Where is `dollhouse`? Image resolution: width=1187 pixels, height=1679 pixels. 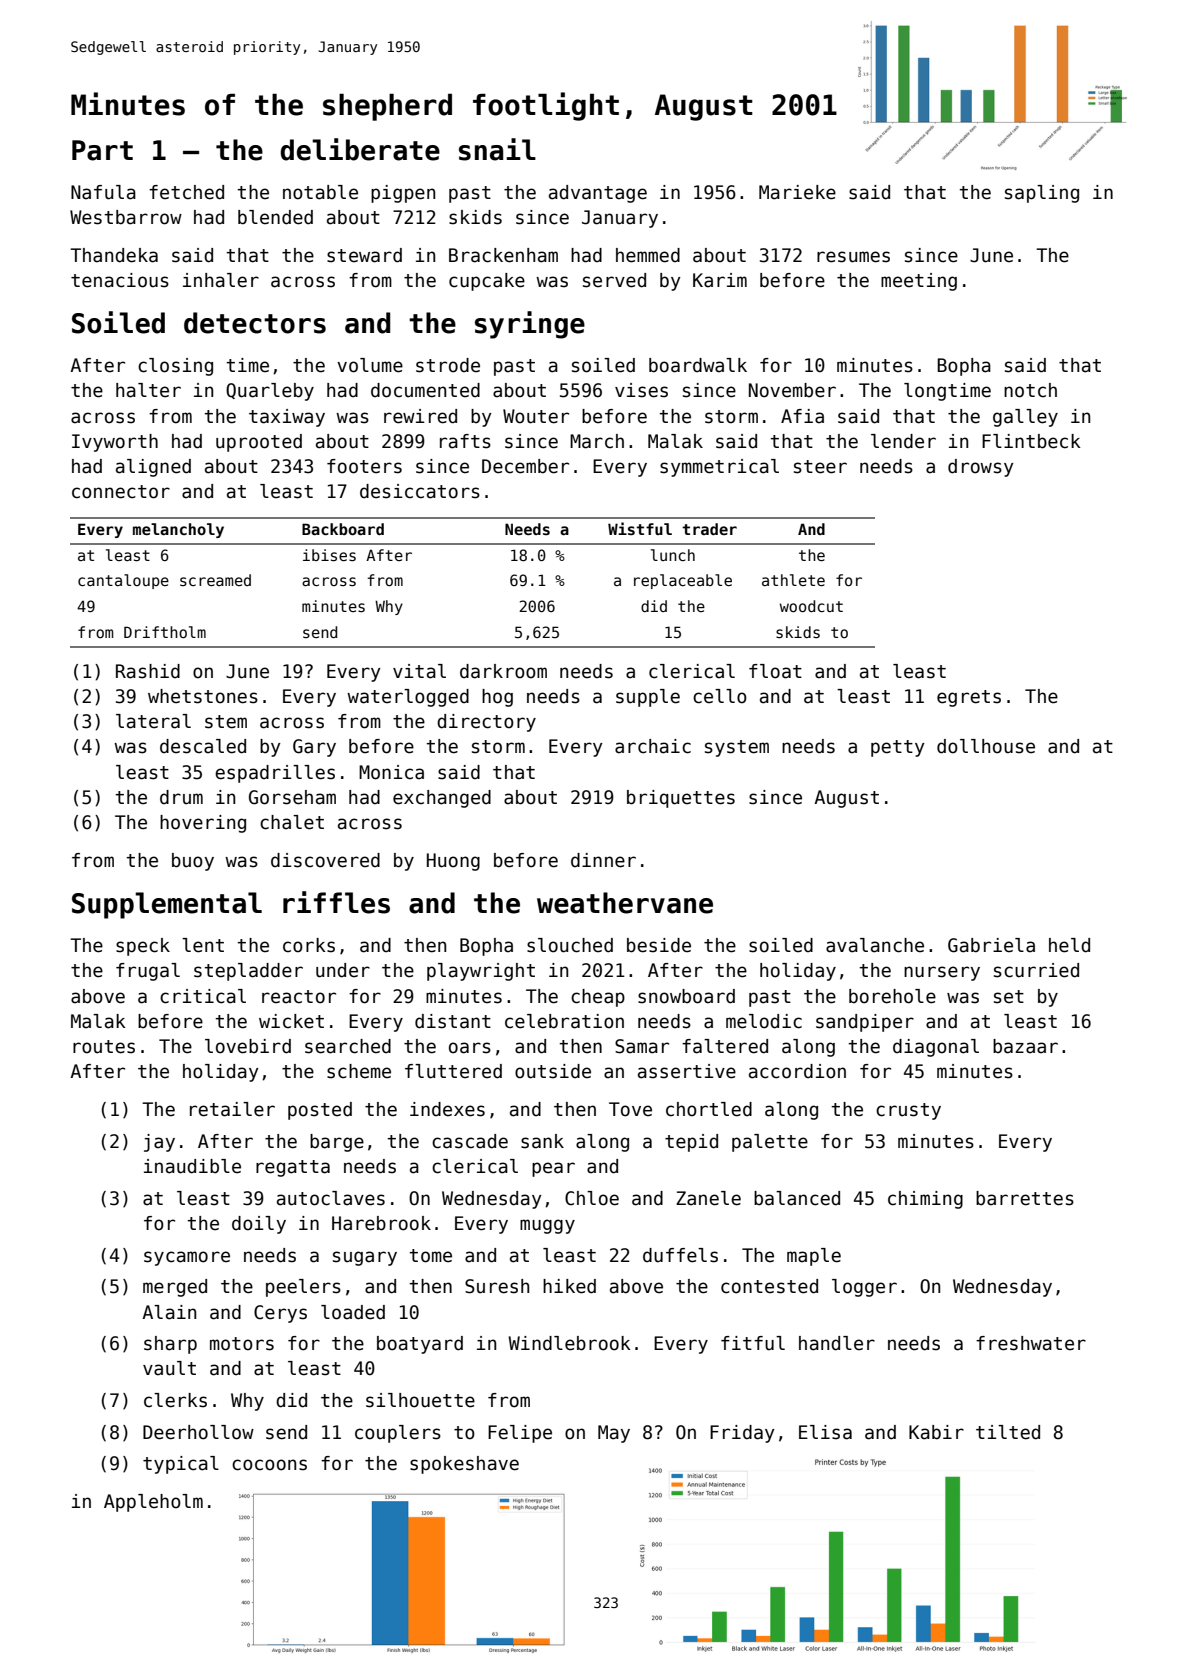 dollhouse is located at coordinates (986, 746).
